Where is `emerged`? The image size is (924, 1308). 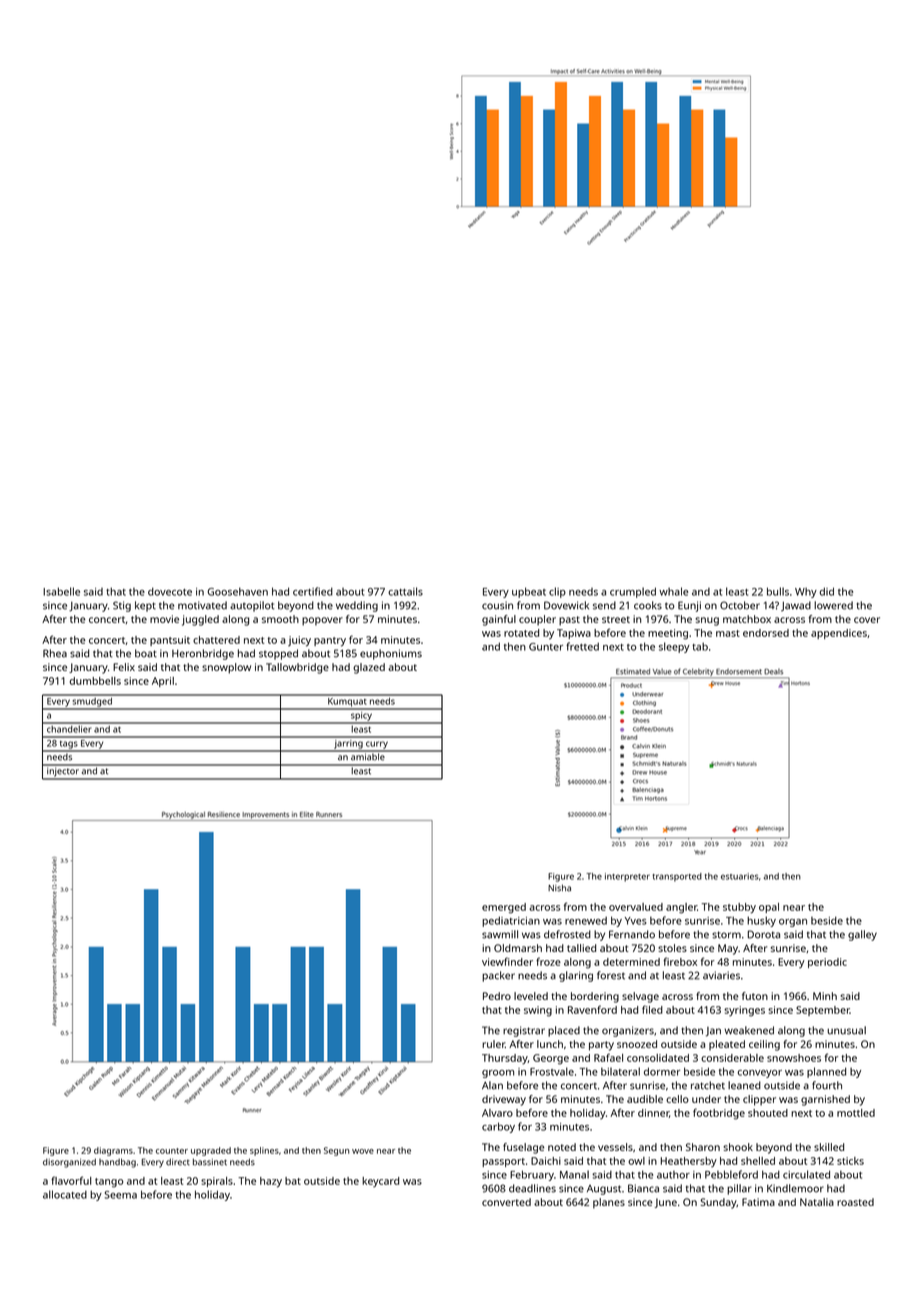 emerged is located at coordinates (504, 908).
